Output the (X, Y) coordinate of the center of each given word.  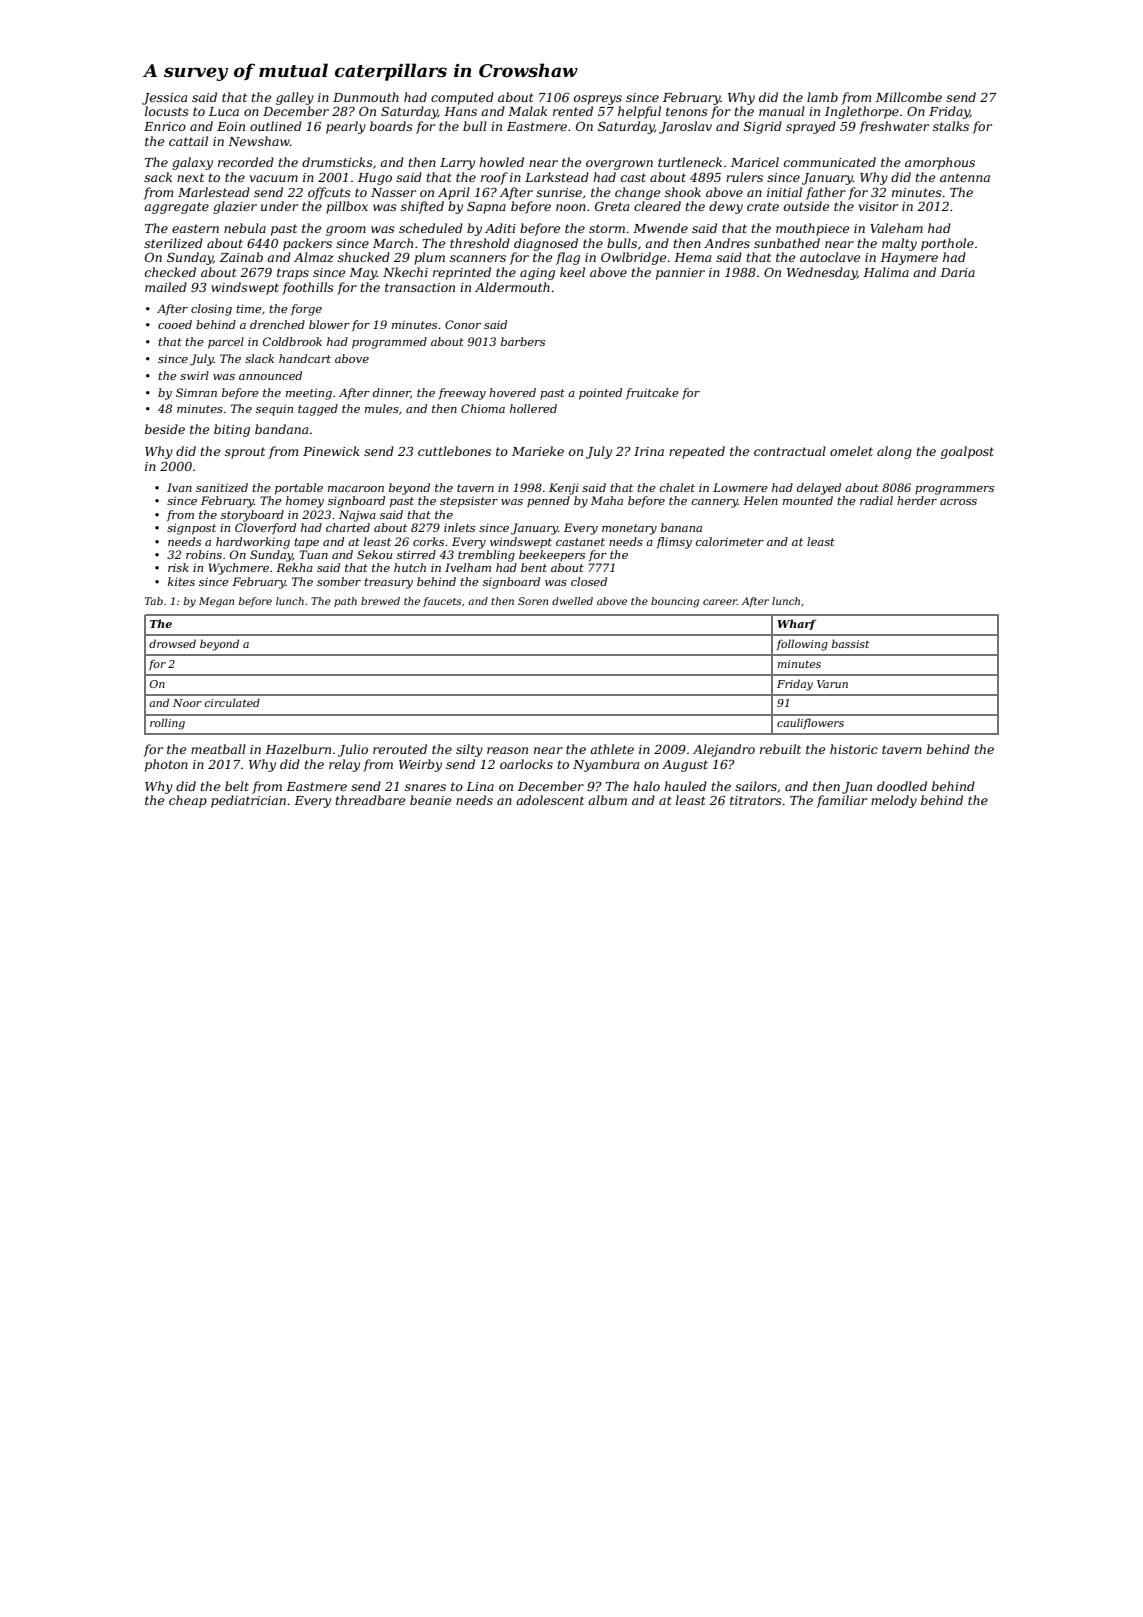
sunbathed (787, 243)
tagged (318, 410)
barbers (523, 341)
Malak (527, 111)
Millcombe (909, 97)
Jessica (164, 99)
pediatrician (248, 801)
